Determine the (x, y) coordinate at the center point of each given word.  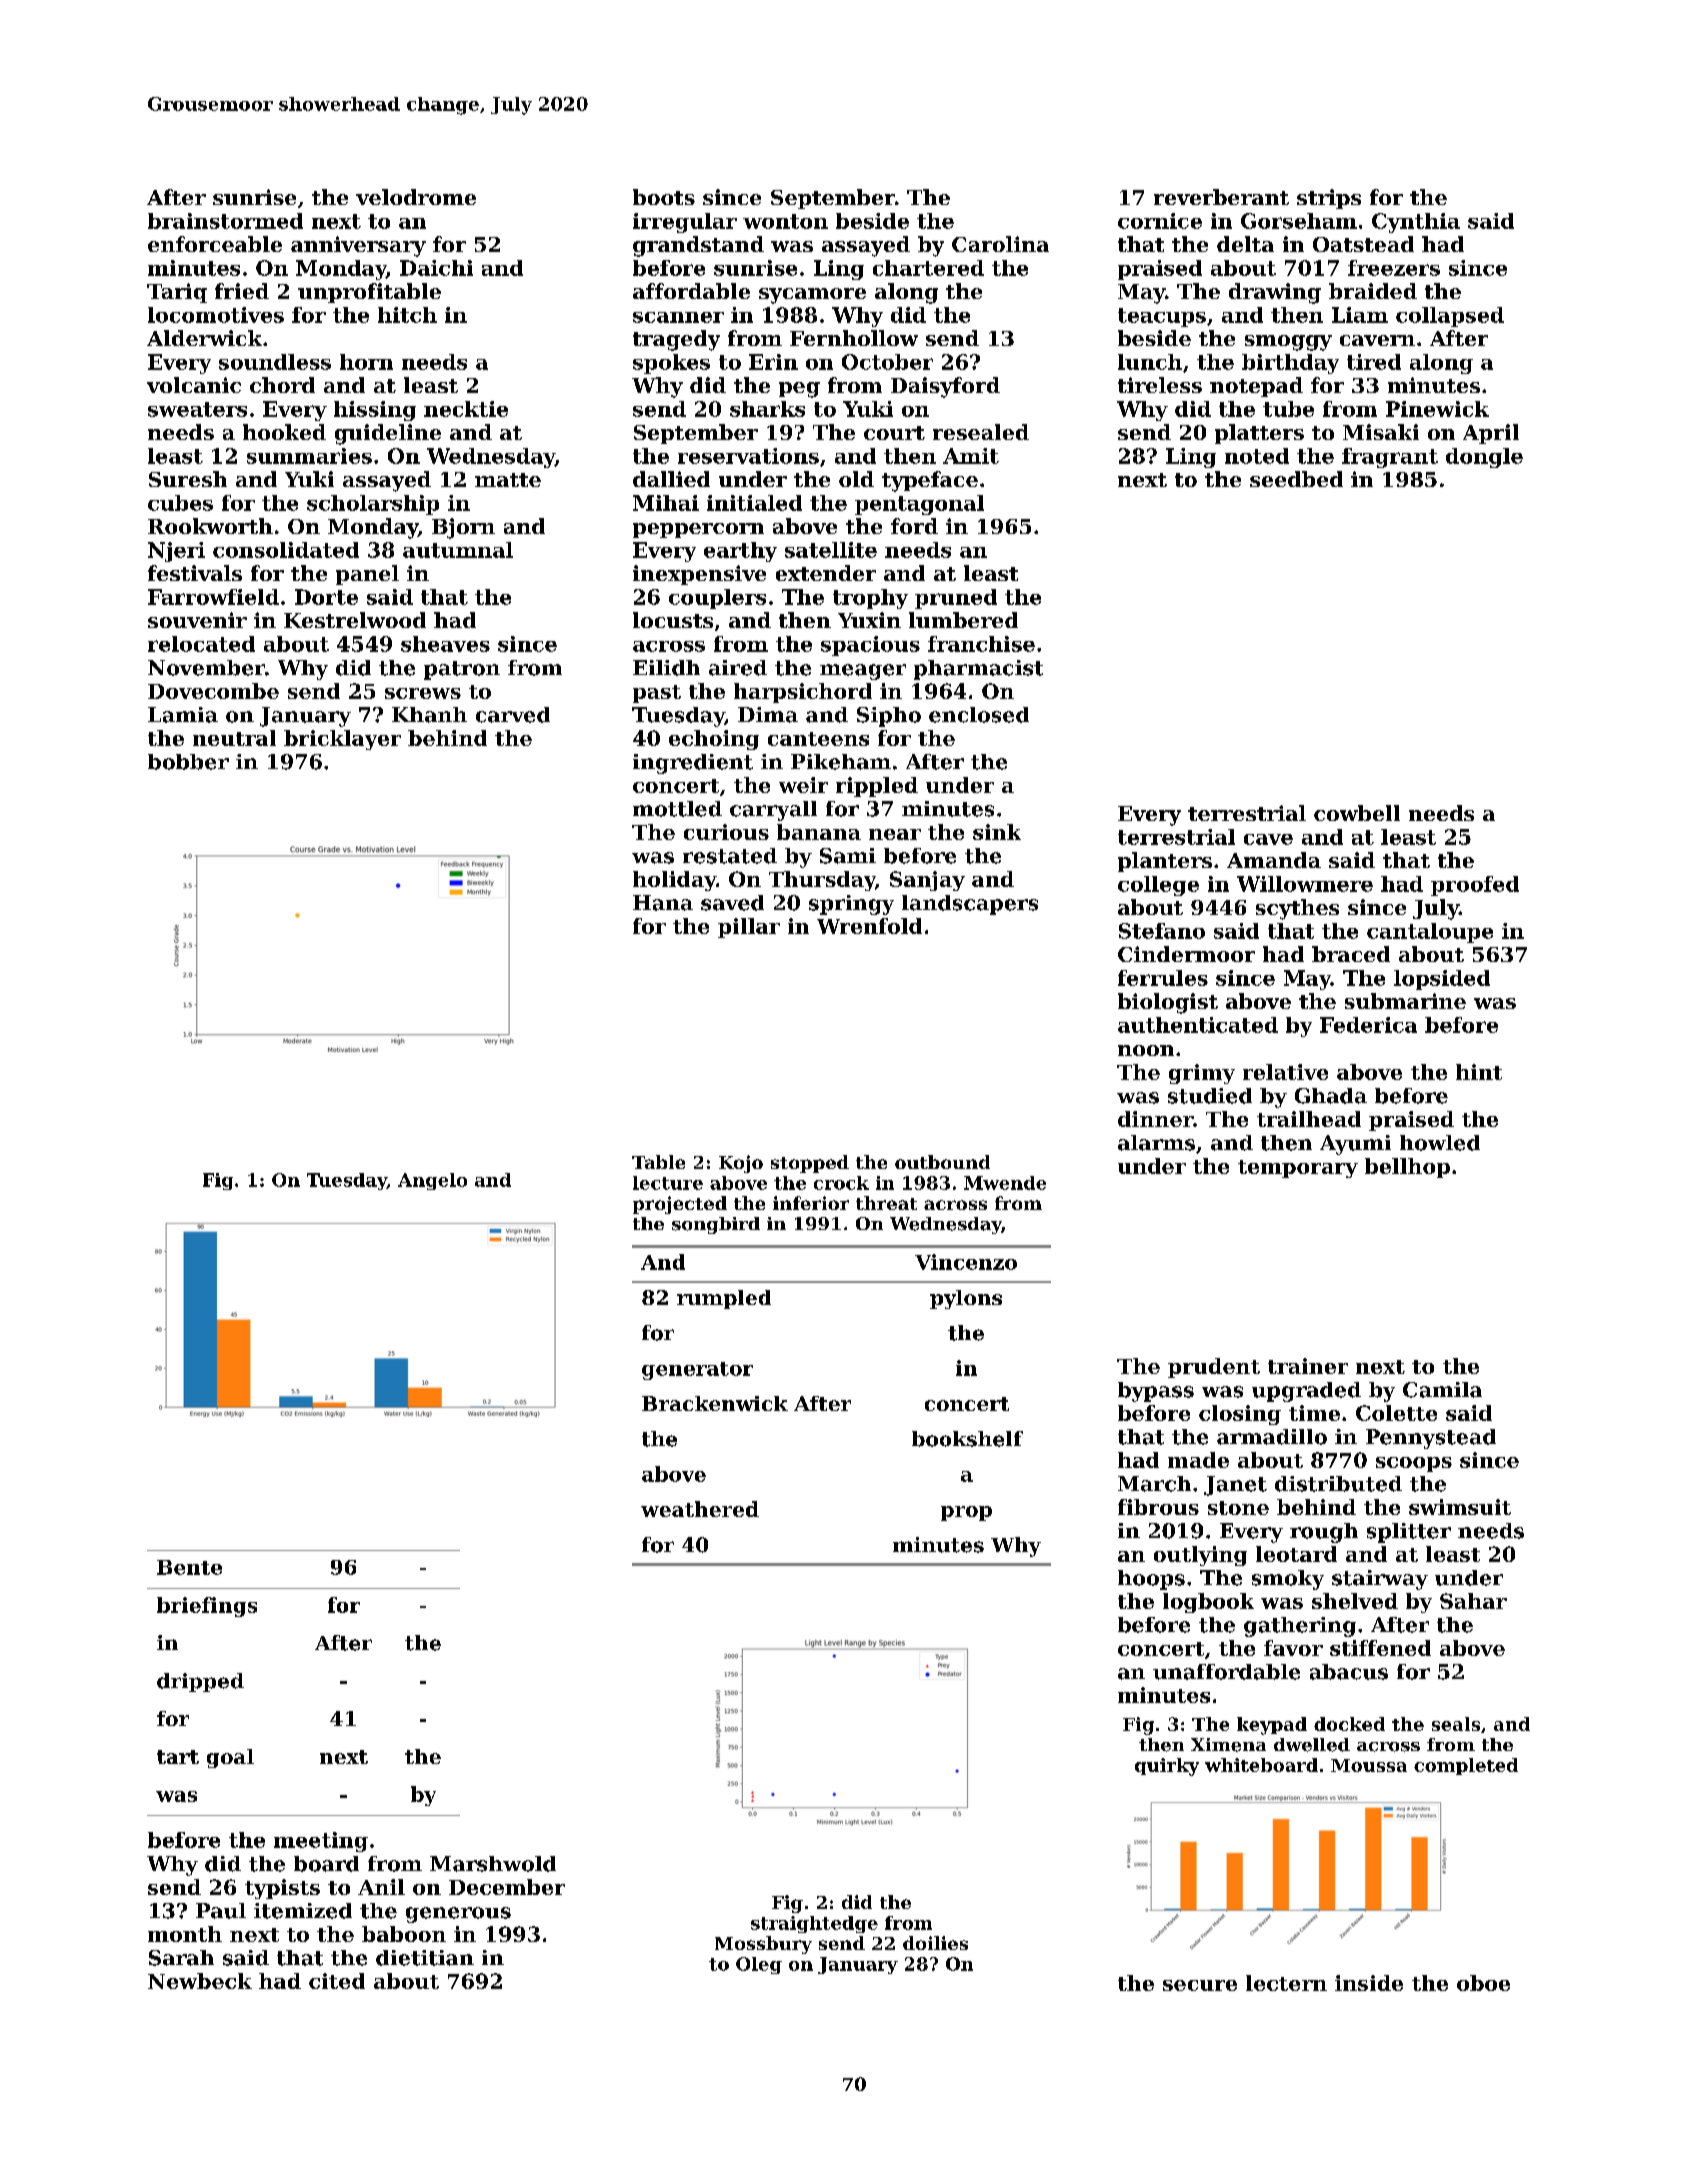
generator (697, 1371)
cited (337, 1981)
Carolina (1000, 244)
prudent (1214, 1368)
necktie (466, 409)
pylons (966, 1299)
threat (886, 1203)
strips (1329, 199)
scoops (1414, 1464)
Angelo (432, 1181)
